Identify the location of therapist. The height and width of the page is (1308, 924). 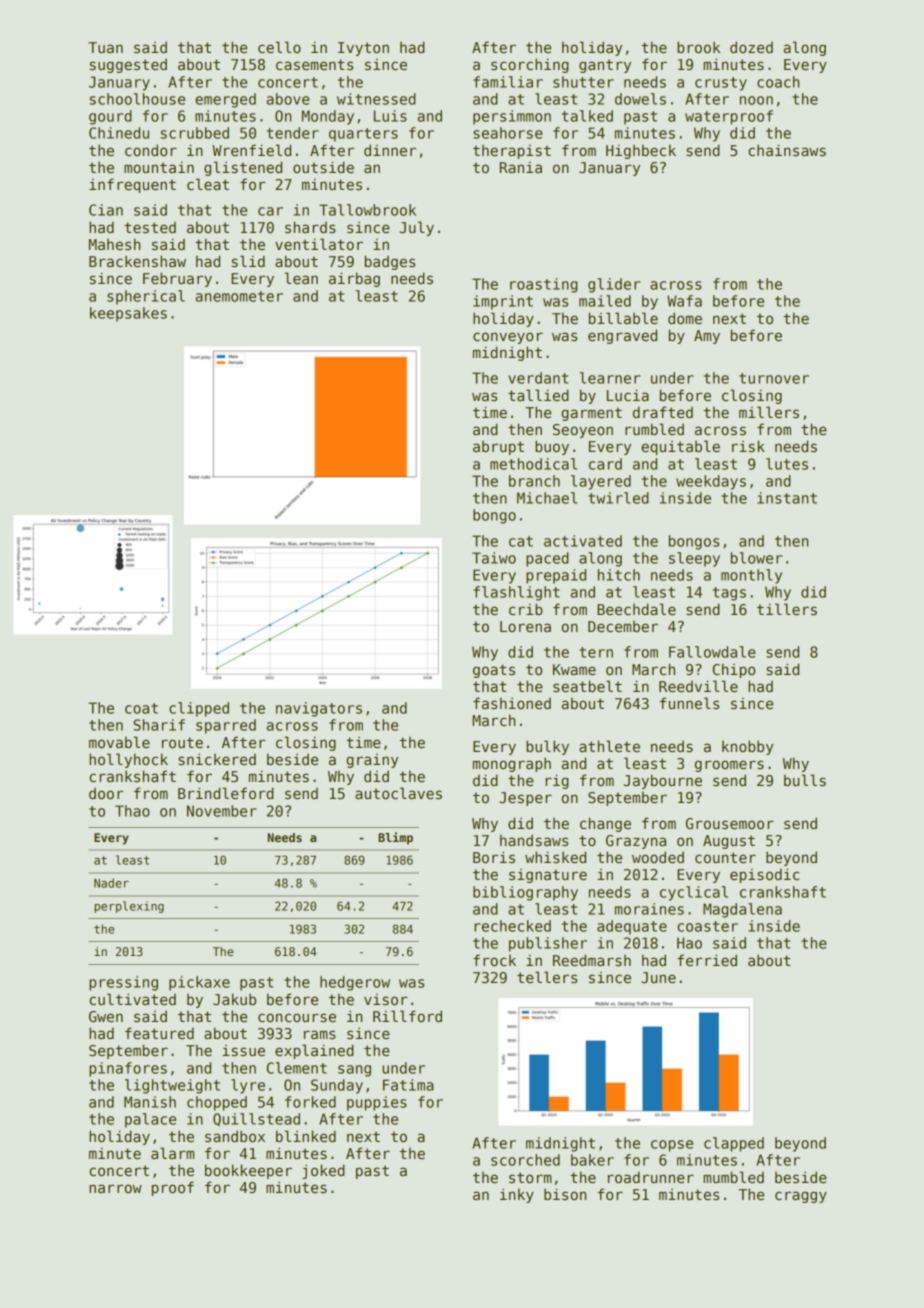
(512, 152).
